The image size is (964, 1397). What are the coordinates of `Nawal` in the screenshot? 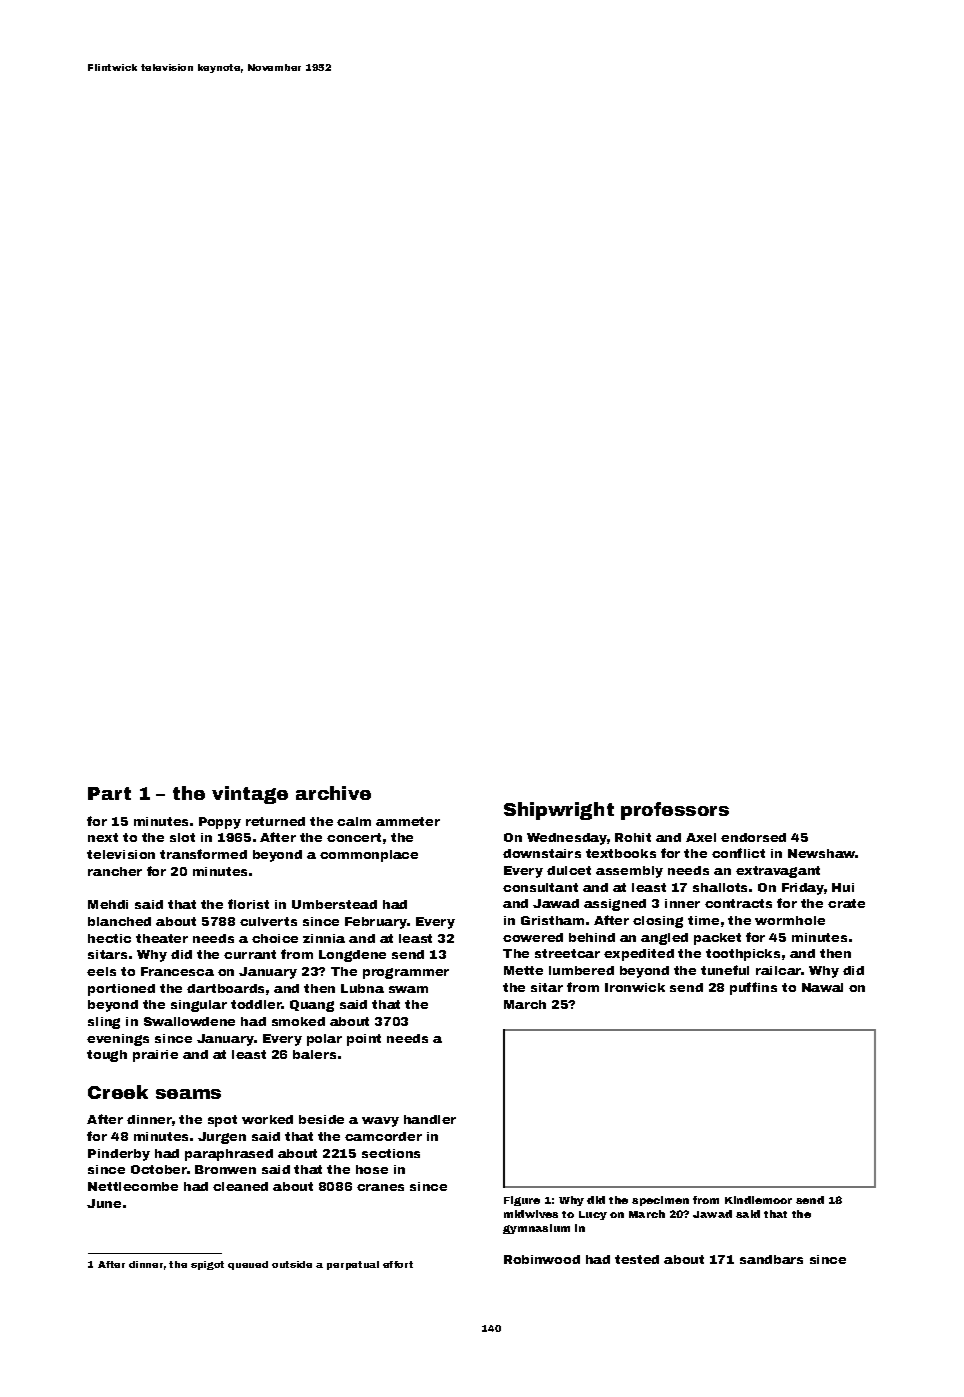 It's located at (822, 987).
